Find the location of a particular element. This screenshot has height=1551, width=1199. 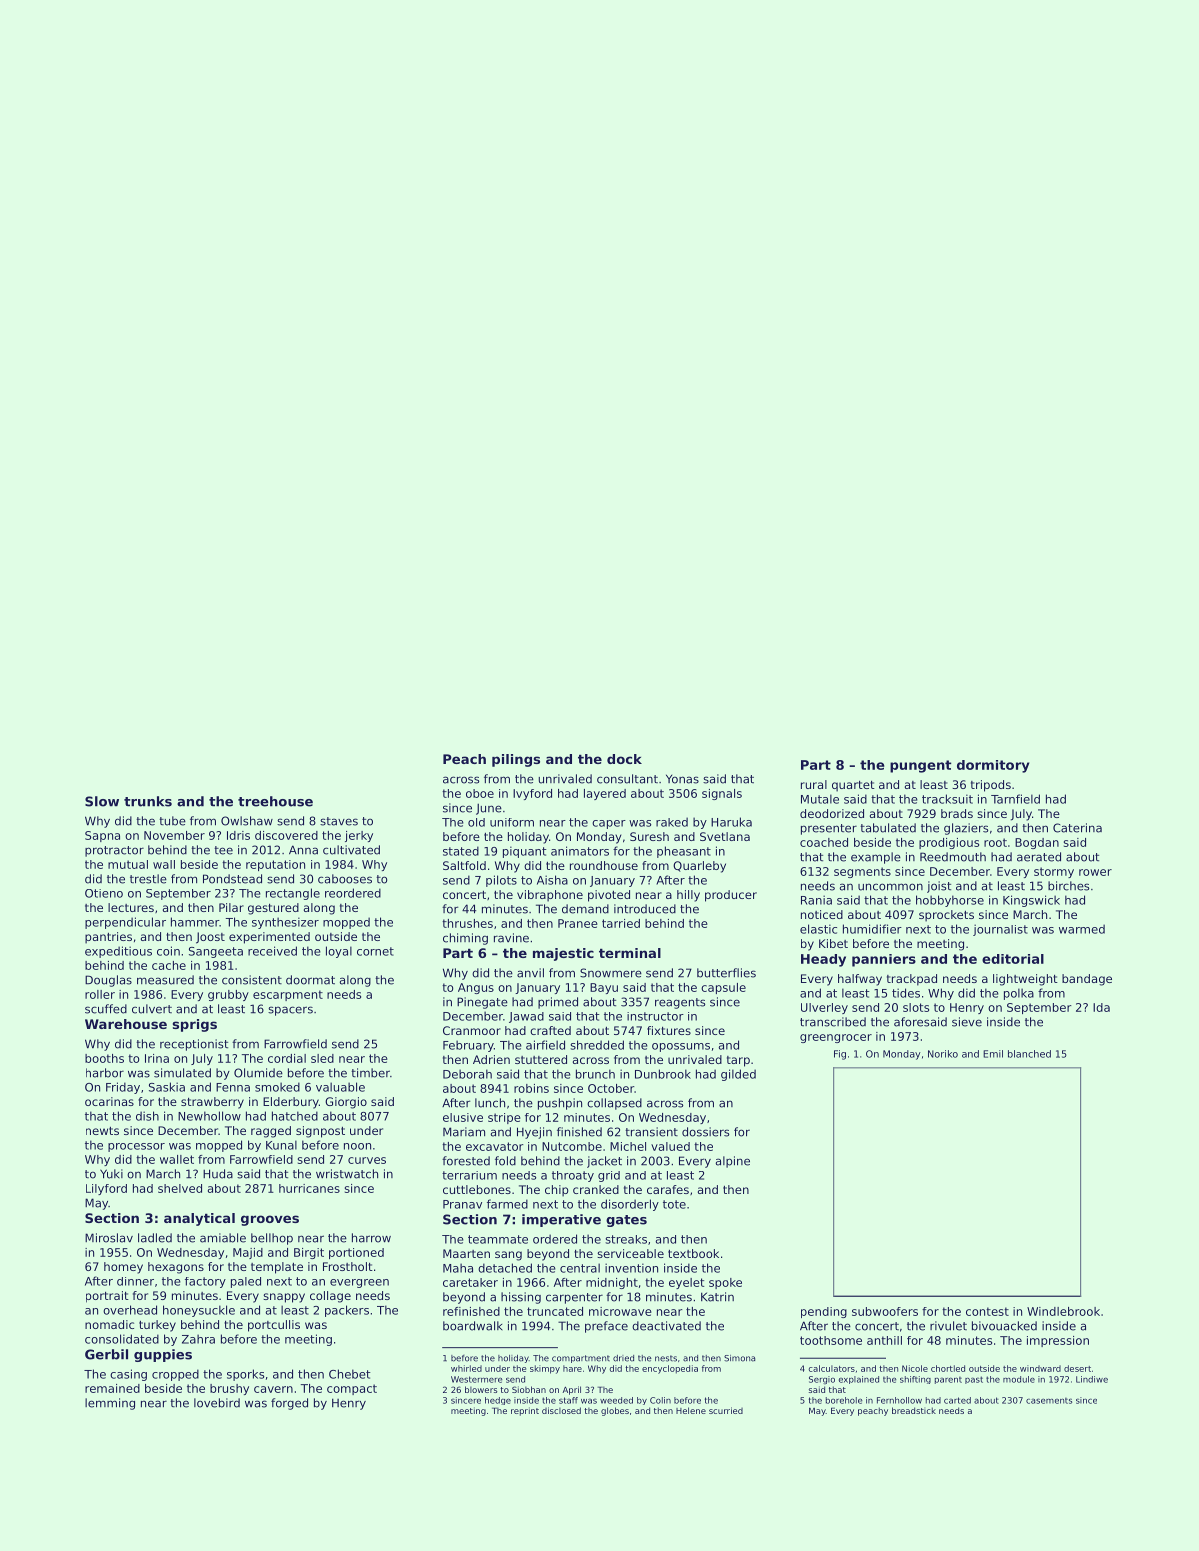

humidifier is located at coordinates (872, 929).
